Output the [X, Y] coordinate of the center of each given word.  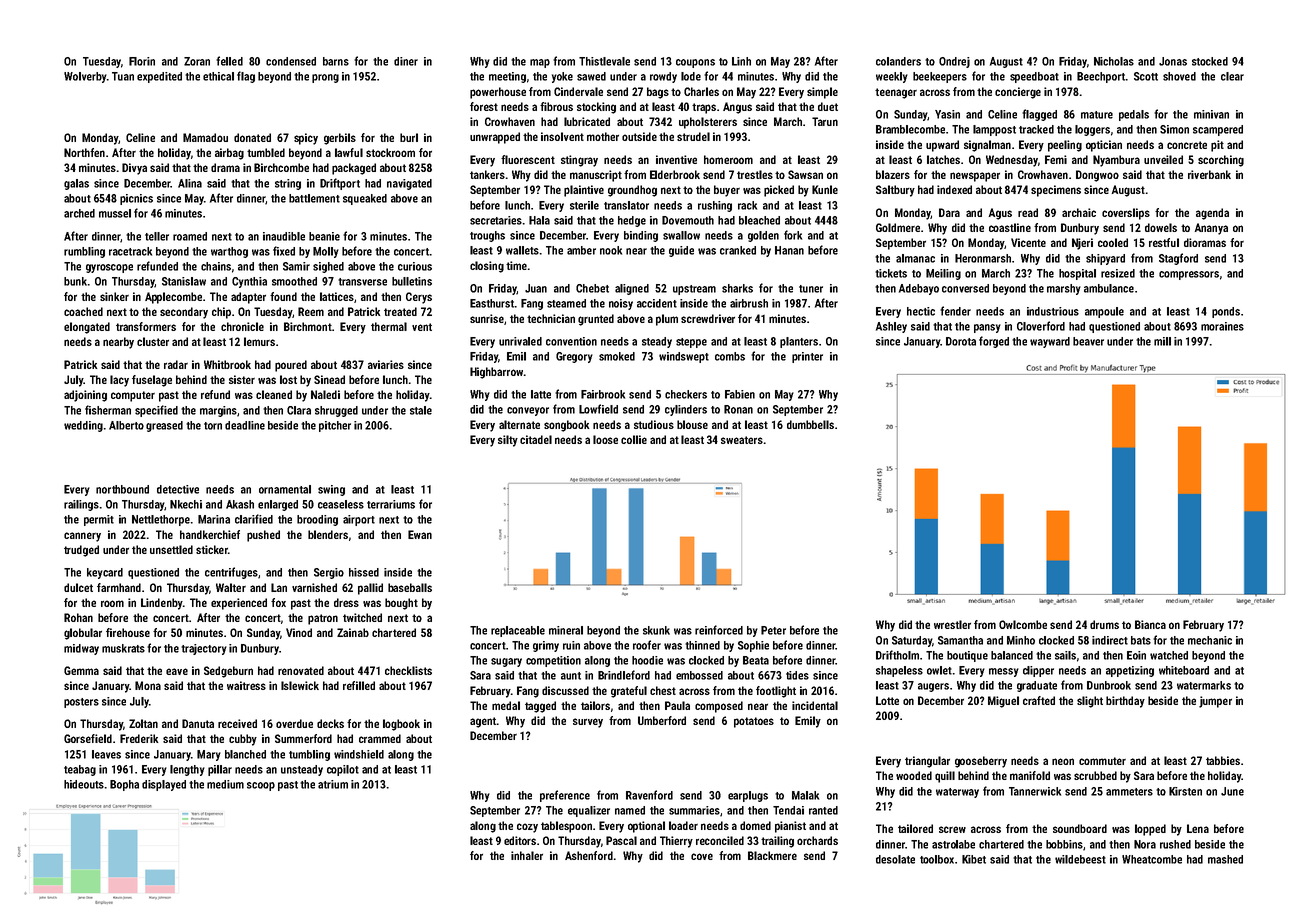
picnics [136, 199]
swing [331, 490]
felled [229, 61]
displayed [164, 785]
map [540, 63]
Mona [148, 685]
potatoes [754, 722]
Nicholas [1114, 61]
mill [1162, 341]
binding [641, 236]
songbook [566, 426]
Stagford [1178, 259]
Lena [1198, 828]
